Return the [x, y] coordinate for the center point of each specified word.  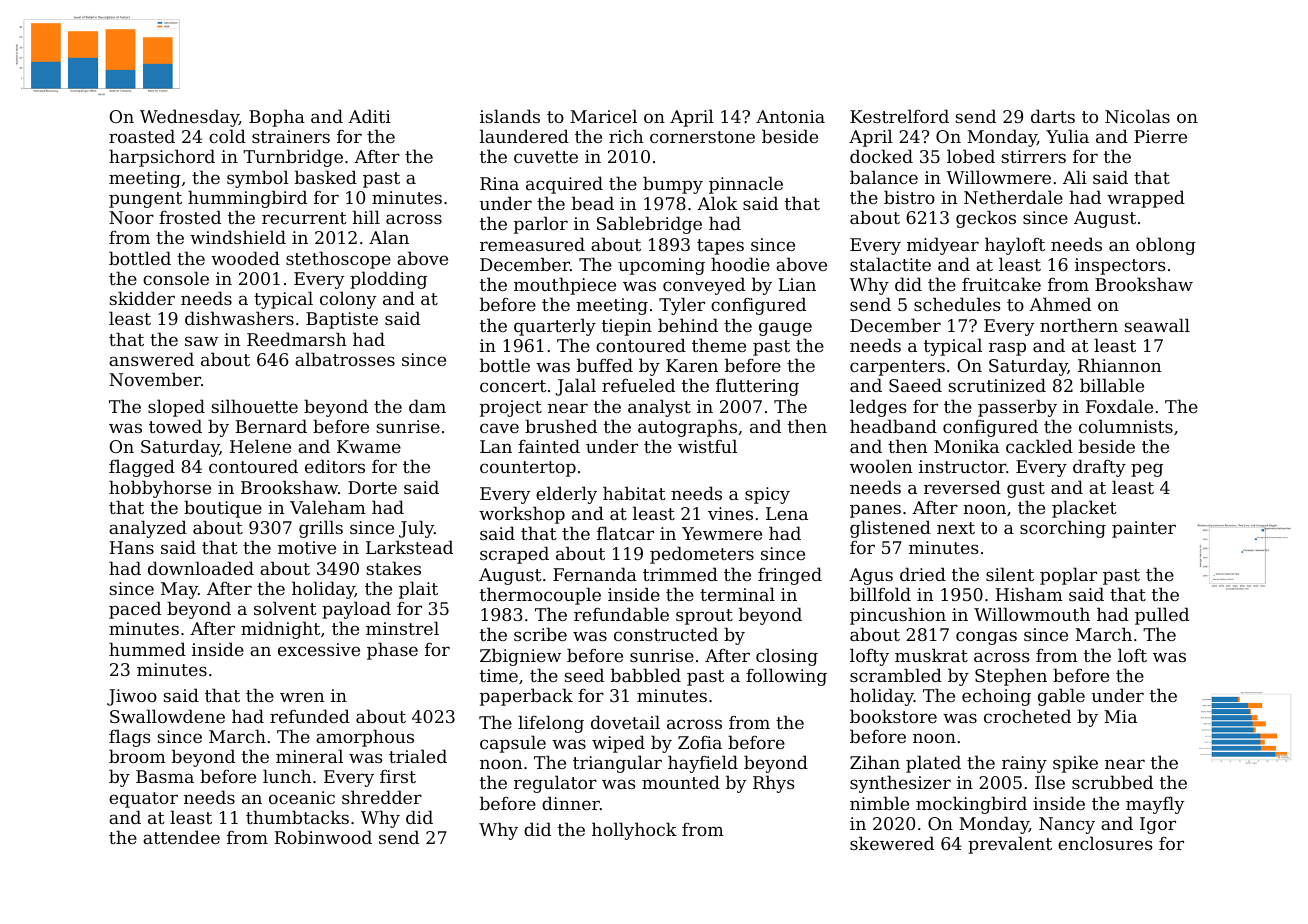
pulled [1162, 616]
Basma [165, 776]
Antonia [790, 116]
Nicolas [1137, 116]
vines [730, 513]
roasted [142, 136]
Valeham [328, 507]
